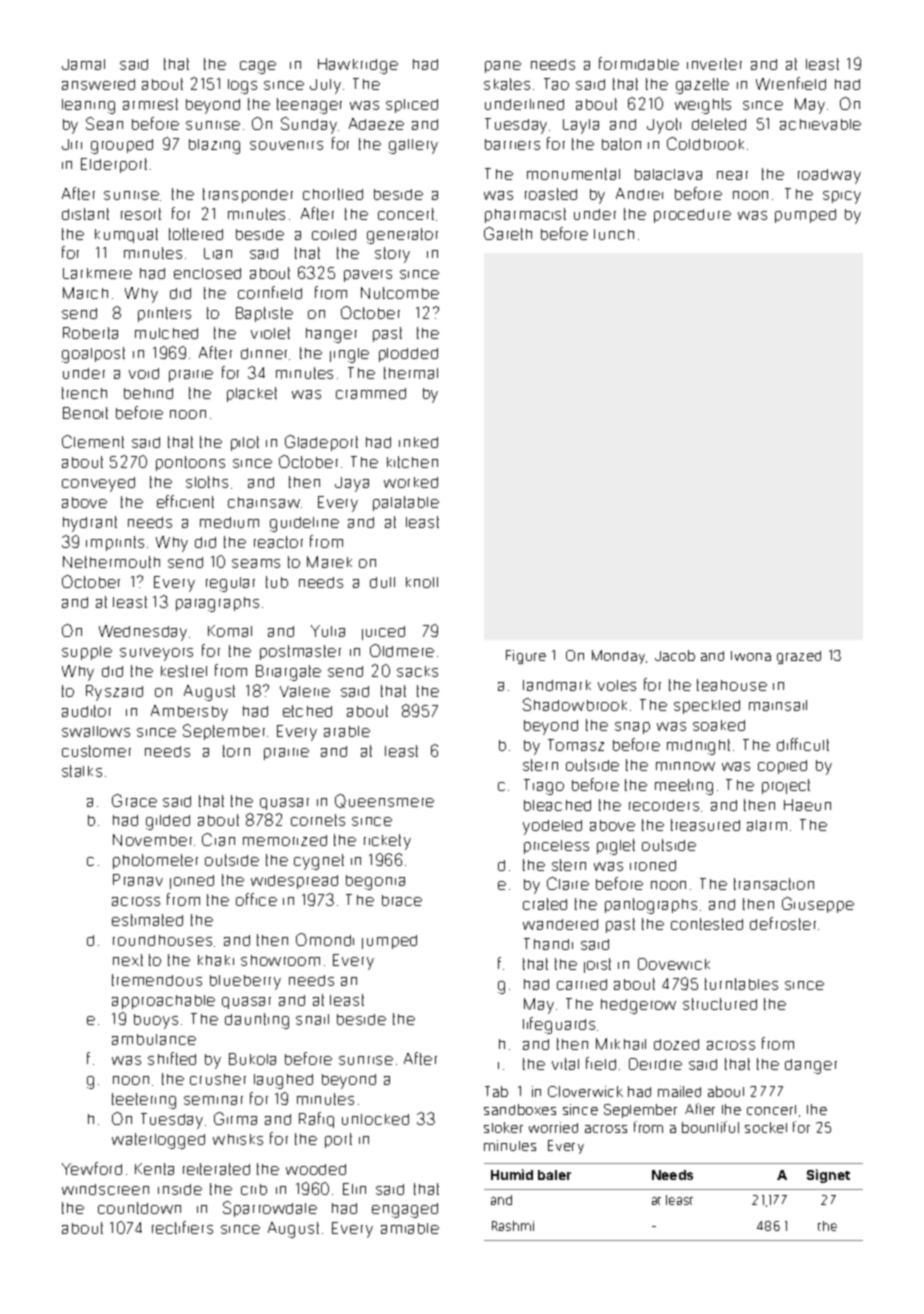  What do you see at coordinates (256, 899) in the page?
I see `office` at bounding box center [256, 899].
